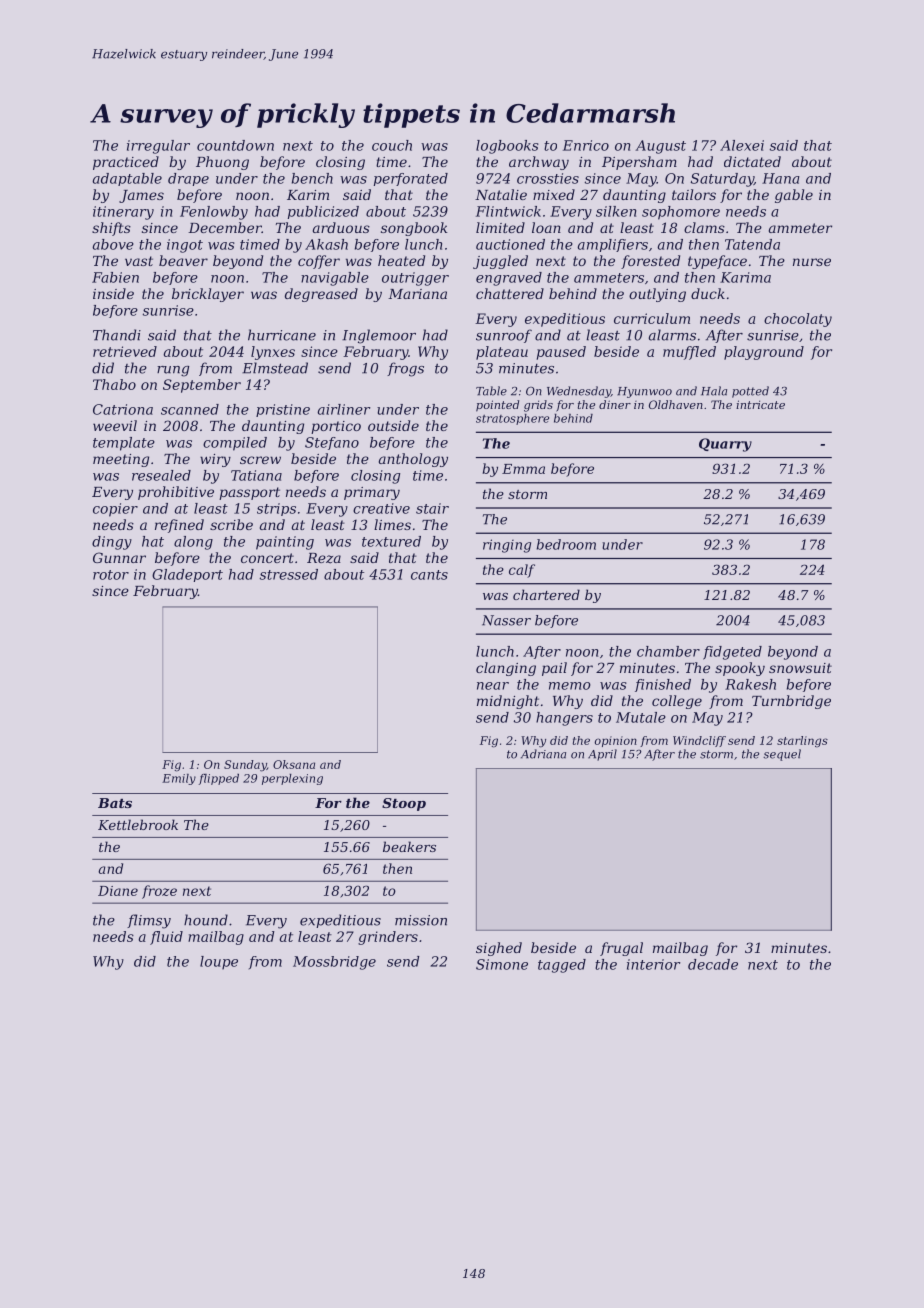 The width and height of the document is (924, 1308). What do you see at coordinates (699, 741) in the document?
I see `Windcliff` at bounding box center [699, 741].
